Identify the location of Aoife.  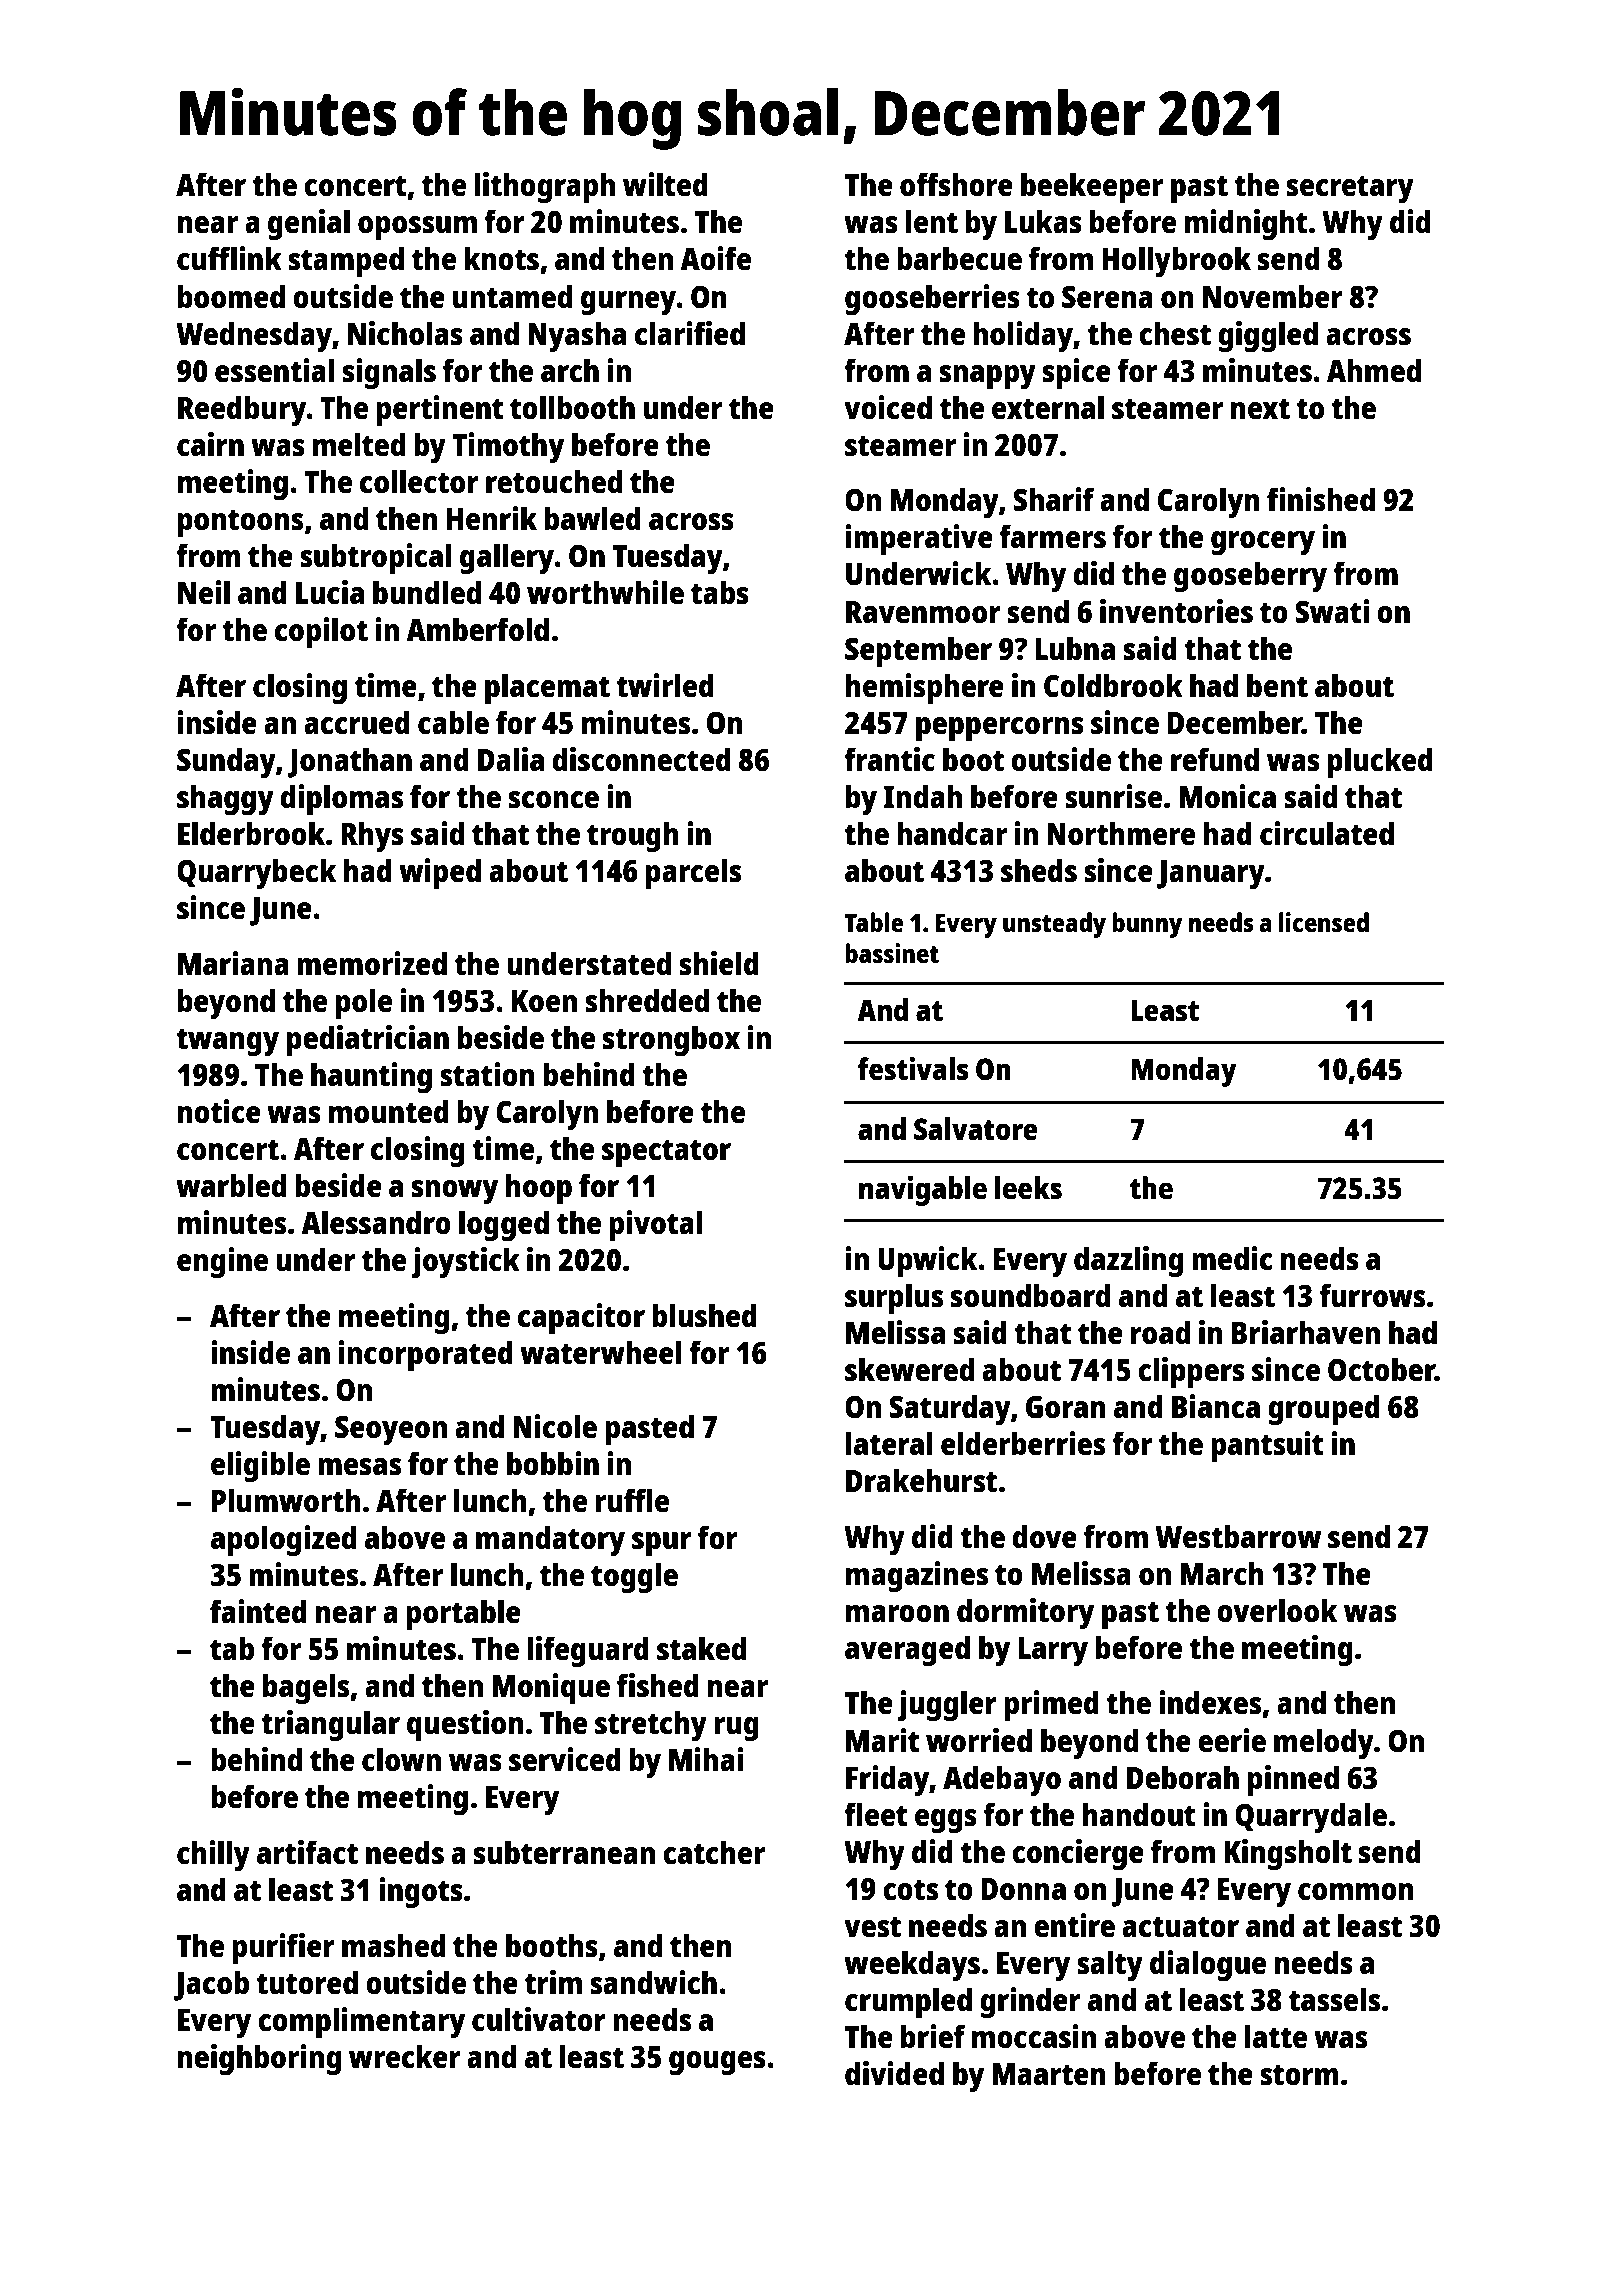
(715, 258).
